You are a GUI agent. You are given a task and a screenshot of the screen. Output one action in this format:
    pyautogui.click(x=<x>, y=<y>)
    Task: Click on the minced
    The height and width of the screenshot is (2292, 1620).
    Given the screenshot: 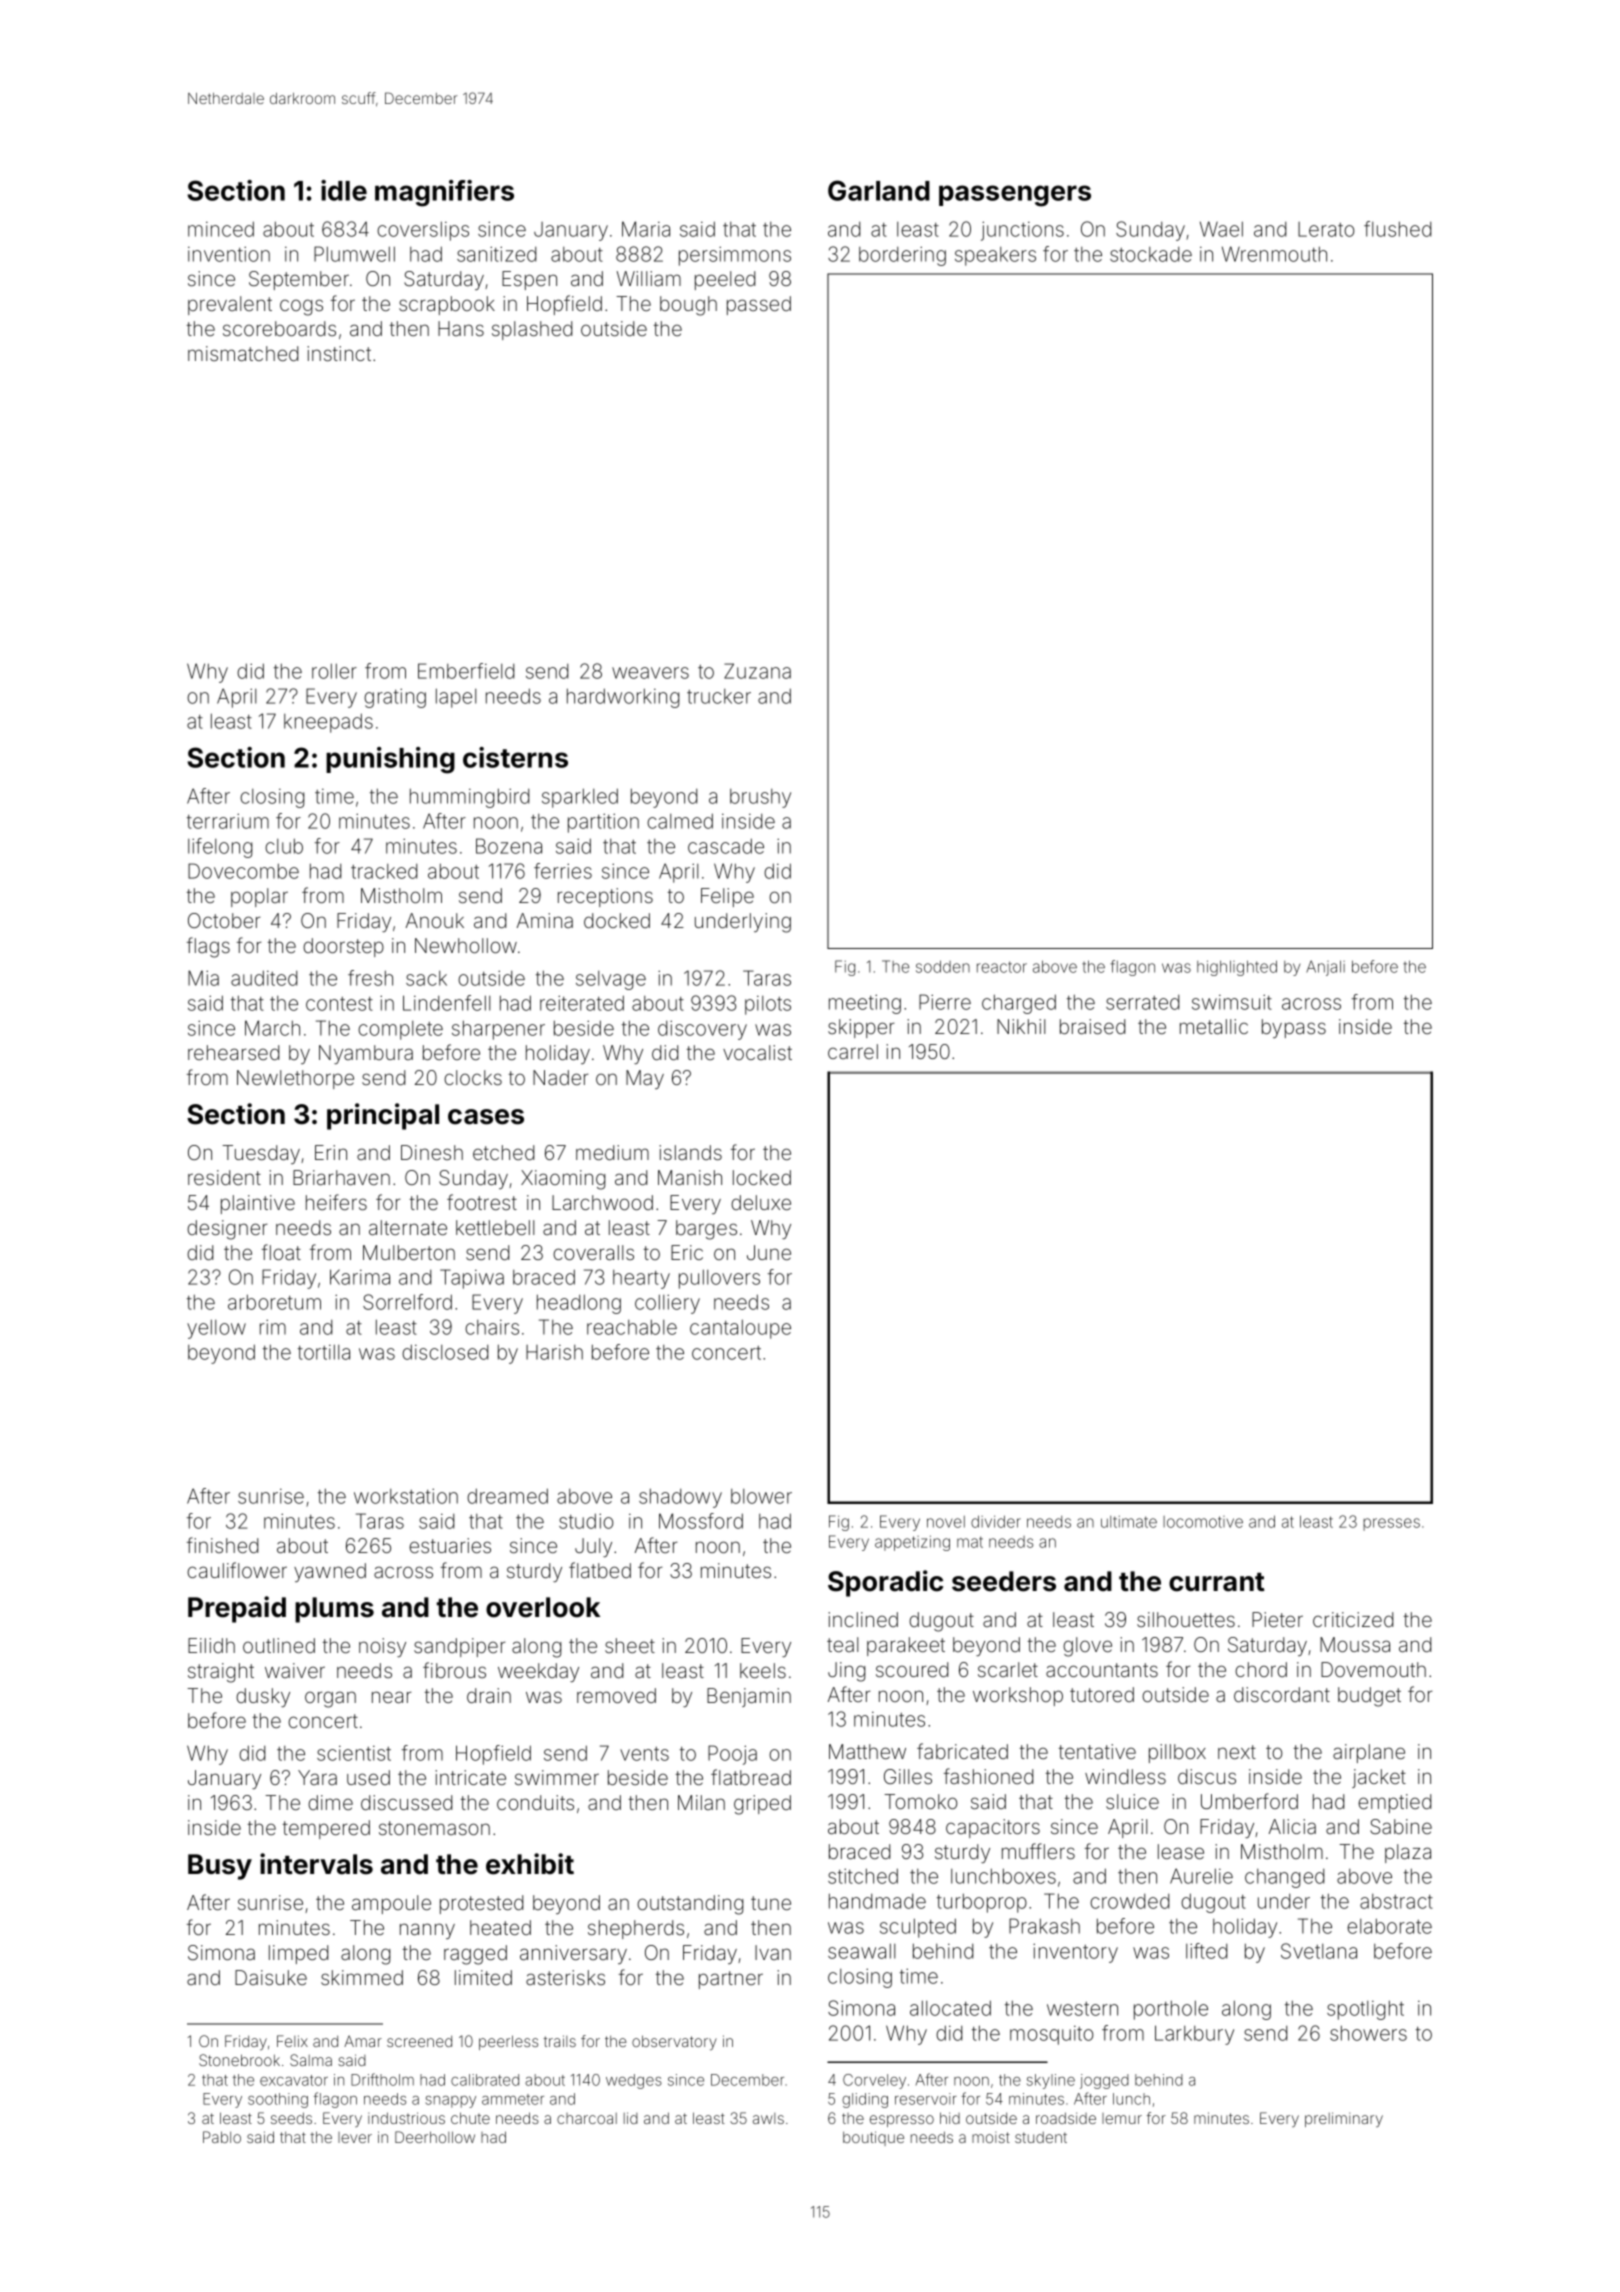 What is the action you would take?
    pyautogui.click(x=221, y=229)
